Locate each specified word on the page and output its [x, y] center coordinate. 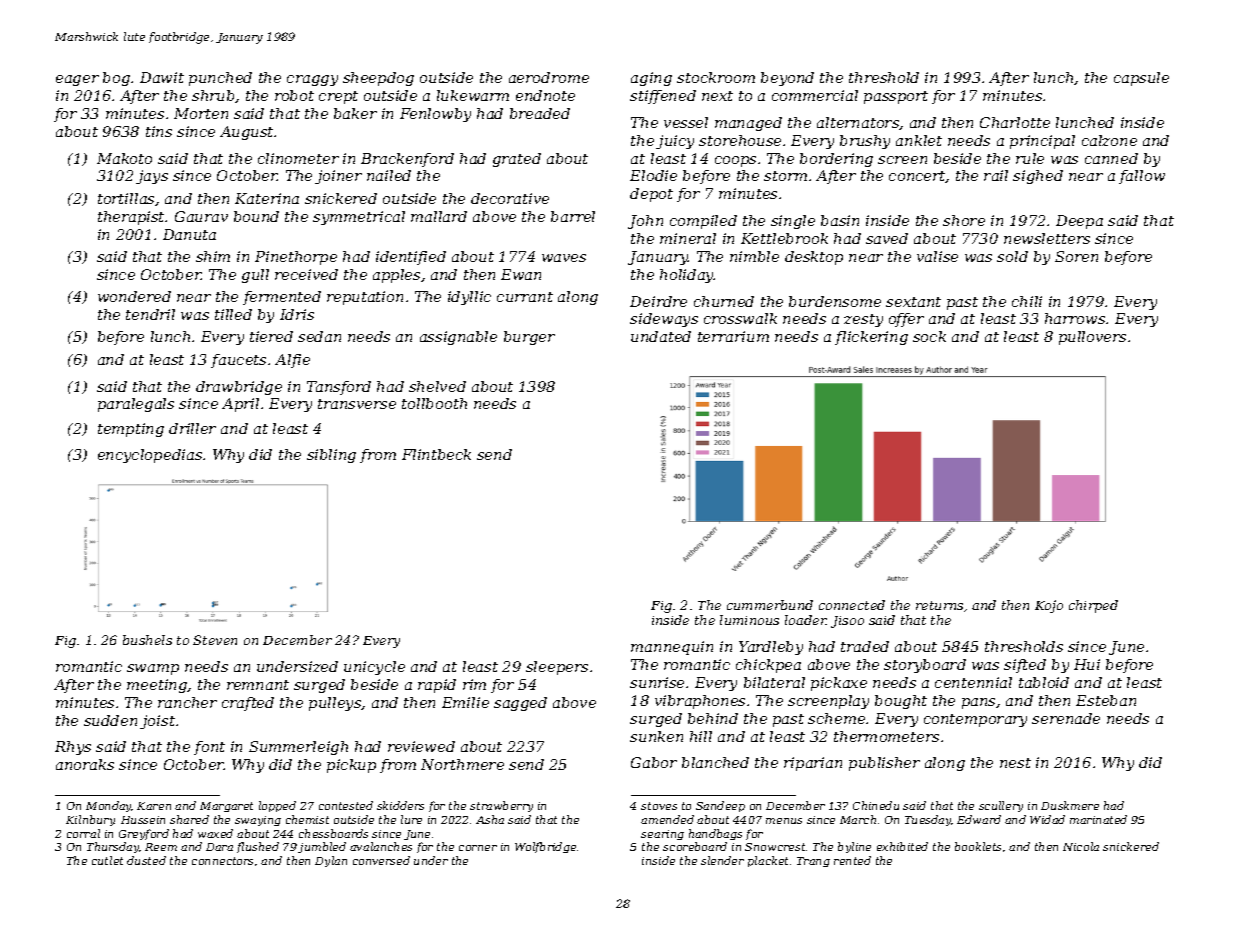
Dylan [331, 861]
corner [478, 848]
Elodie [653, 175]
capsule [1141, 79]
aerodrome [549, 77]
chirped [1093, 606]
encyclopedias [150, 456]
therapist [132, 218]
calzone [1109, 140]
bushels [147, 640]
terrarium [733, 336]
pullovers [1092, 338]
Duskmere [1070, 805]
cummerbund [770, 605]
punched [220, 79]
